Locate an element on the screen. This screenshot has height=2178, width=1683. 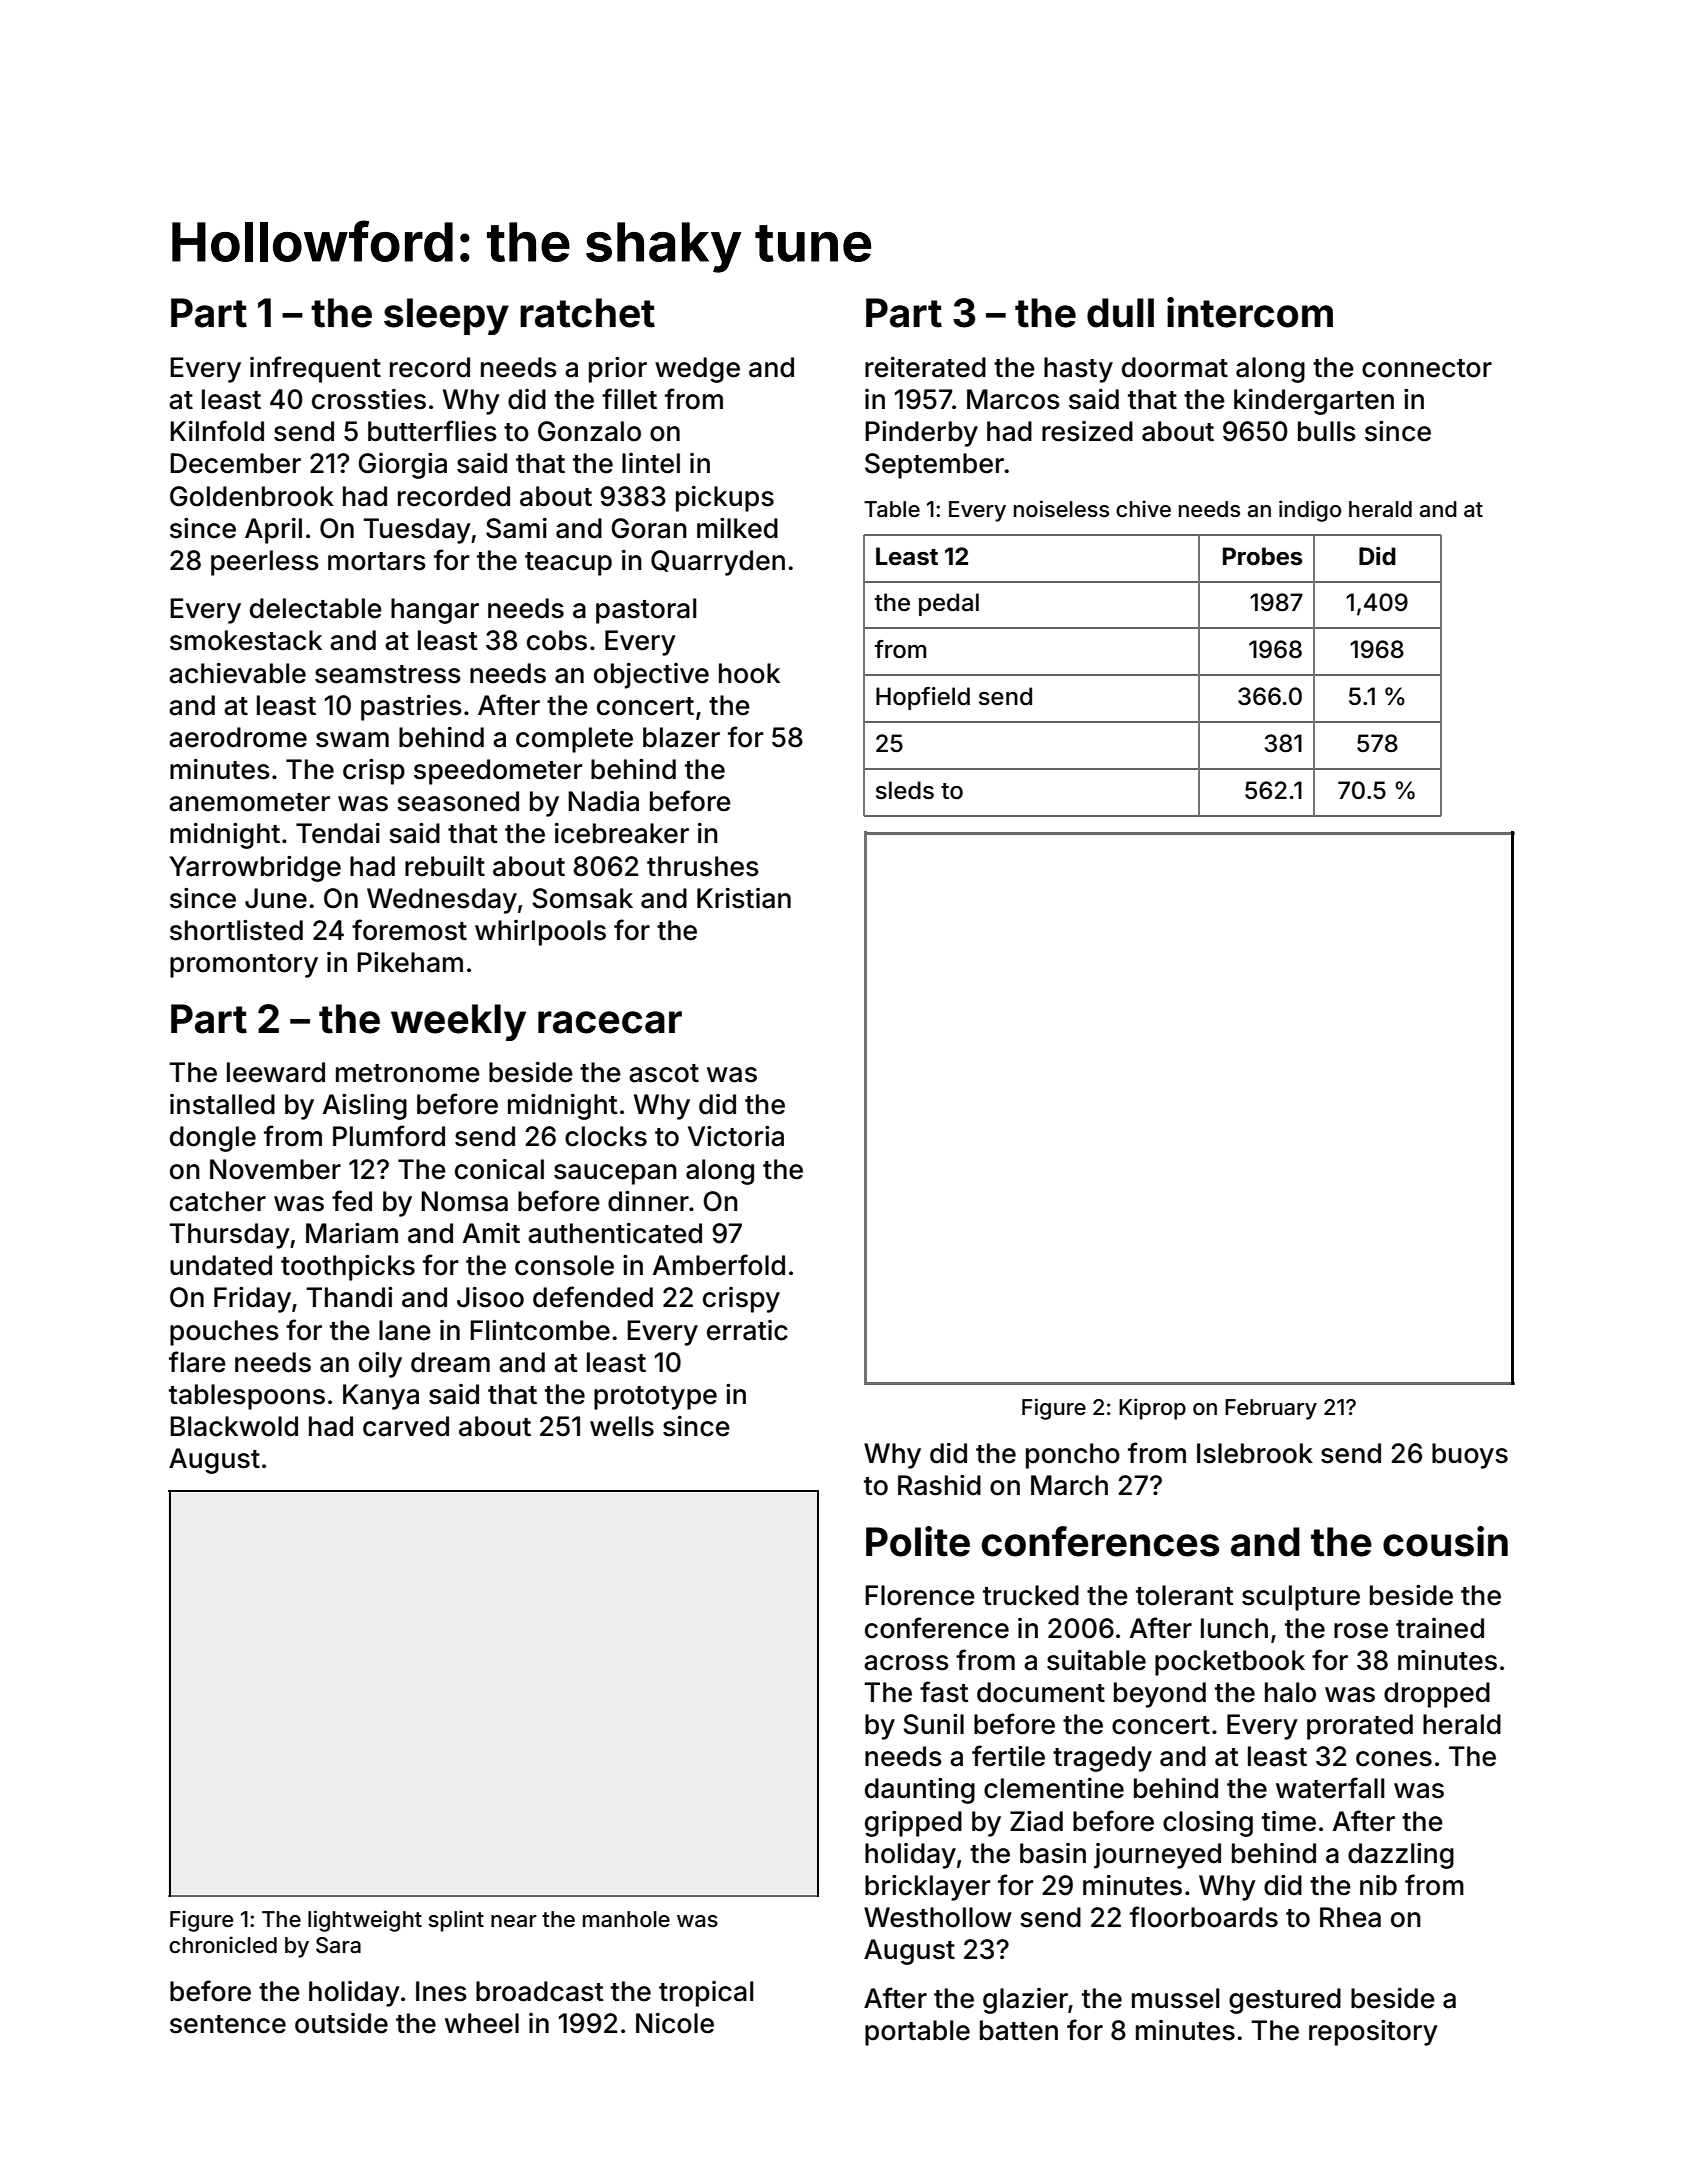
ratchet is located at coordinates (587, 313).
